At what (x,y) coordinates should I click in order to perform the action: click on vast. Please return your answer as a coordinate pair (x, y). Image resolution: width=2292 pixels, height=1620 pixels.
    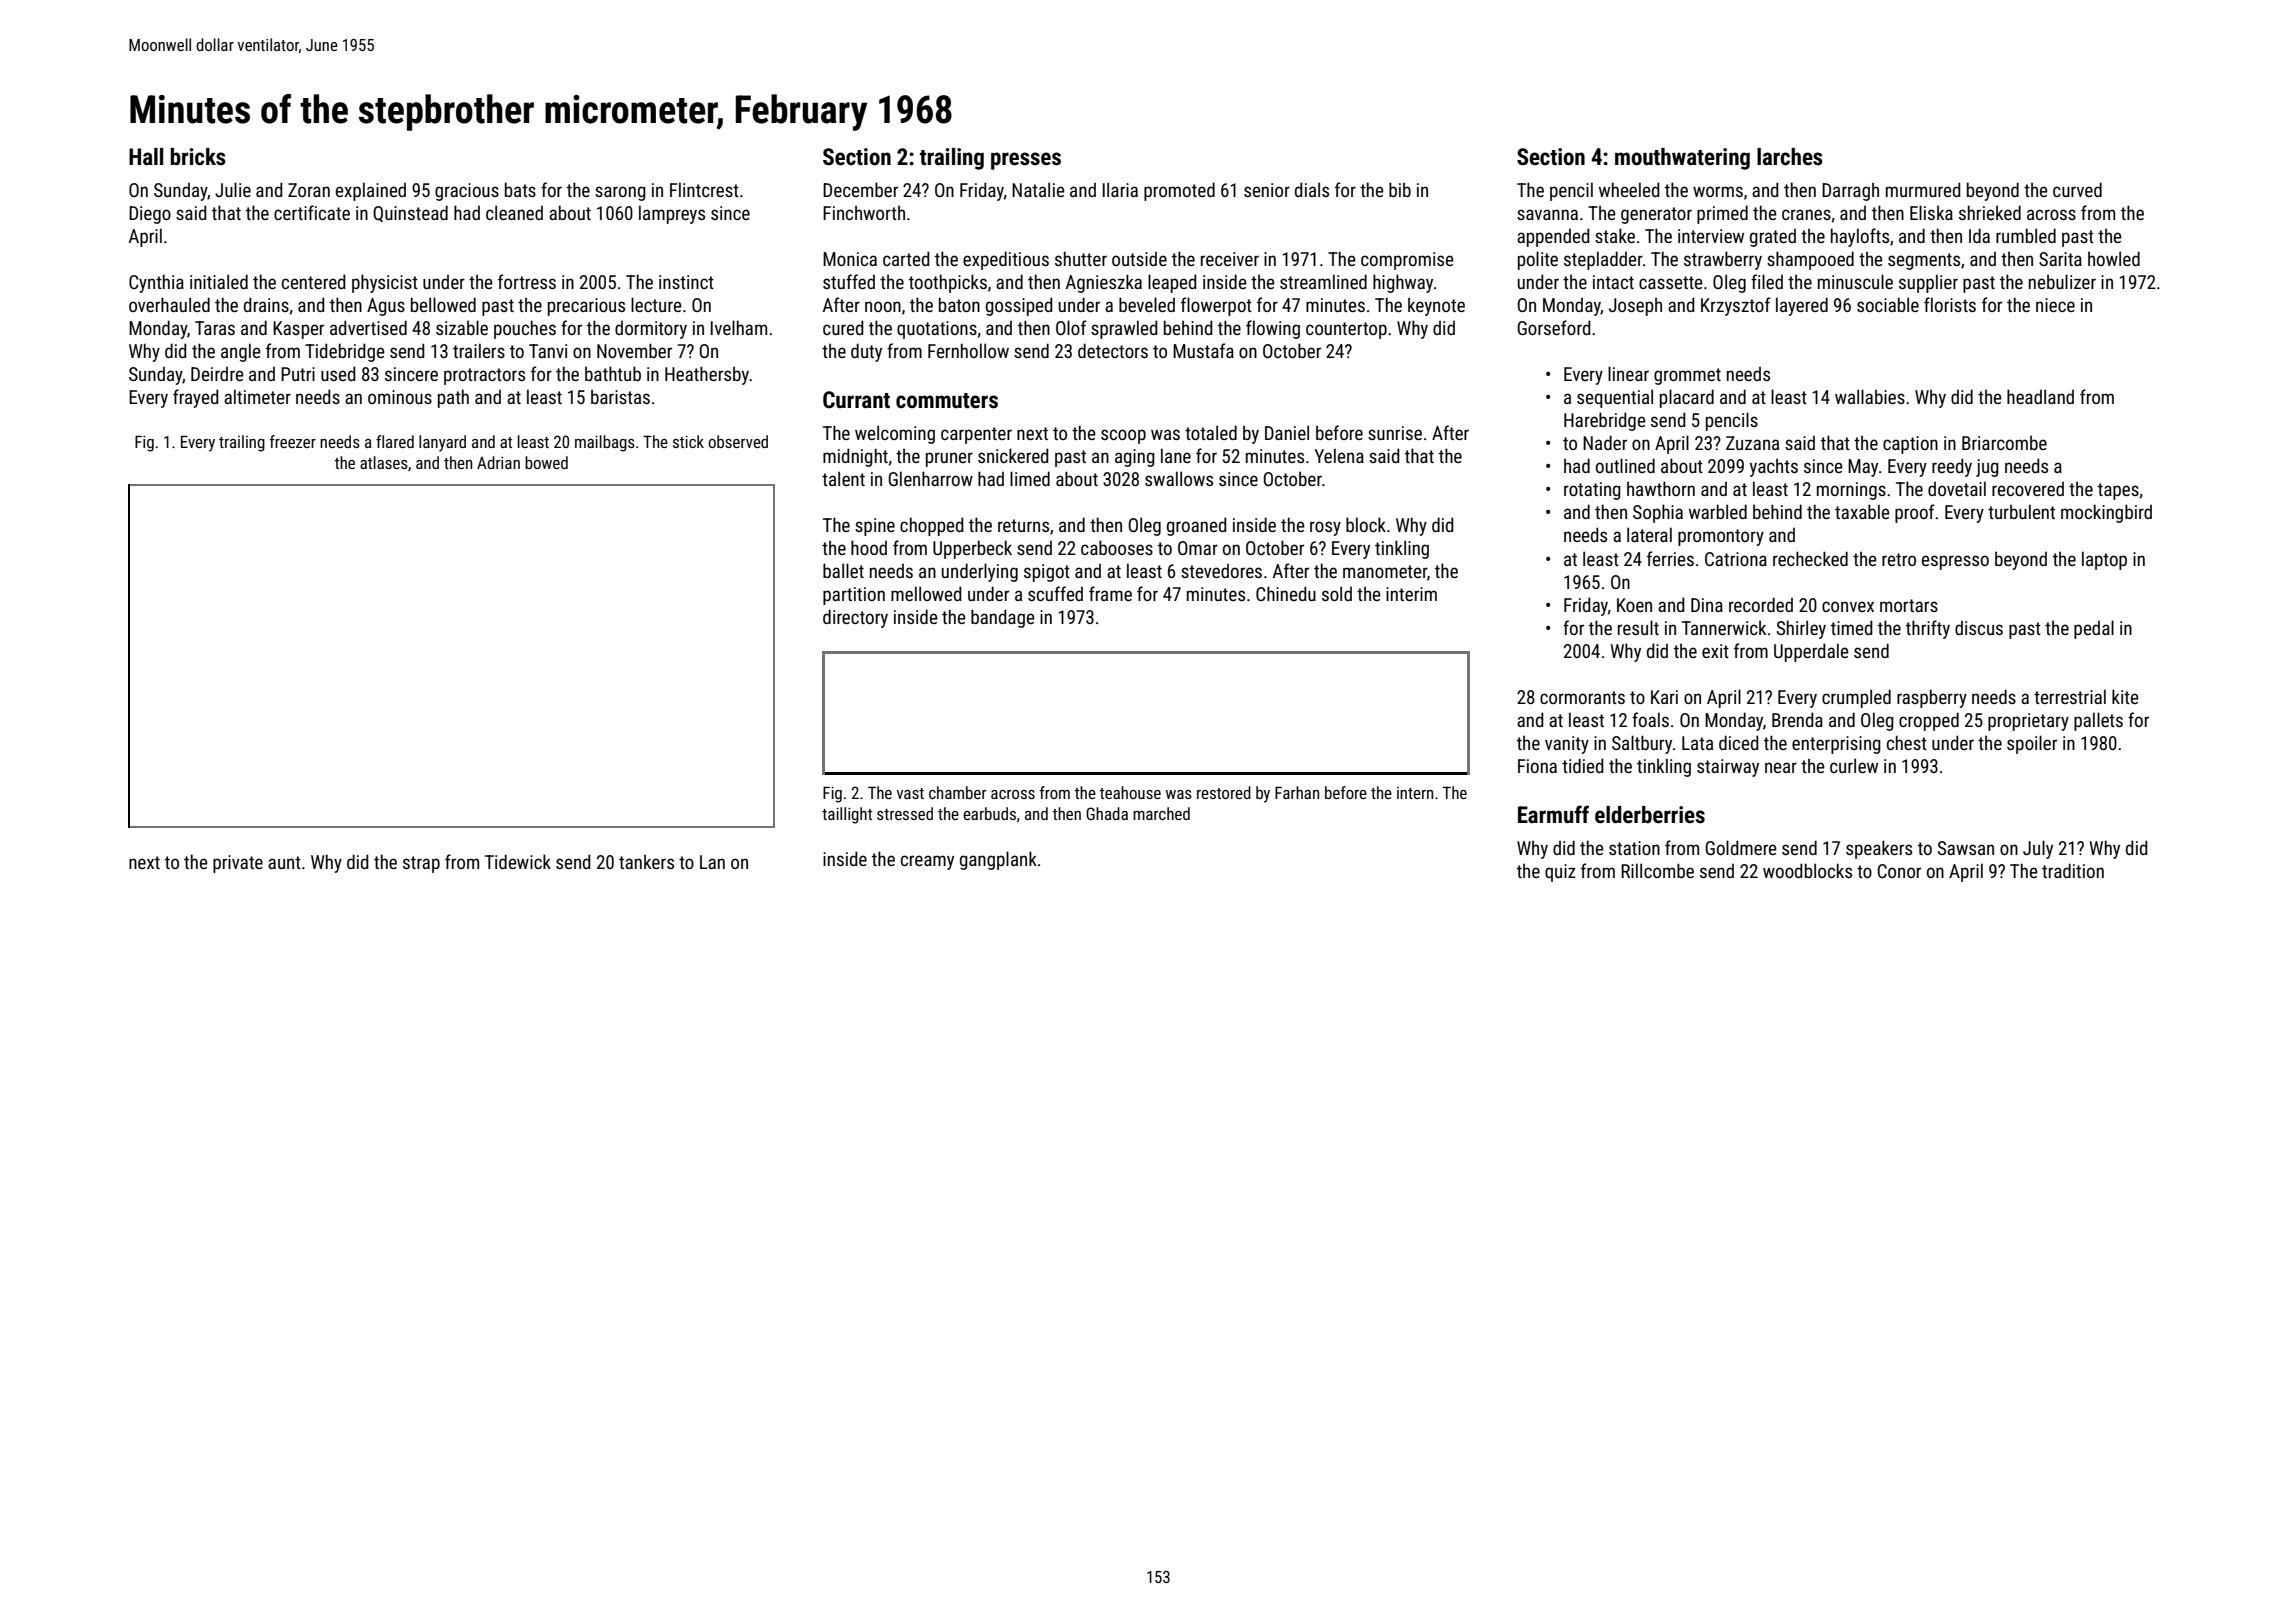
    Looking at the image, I should click on (910, 793).
